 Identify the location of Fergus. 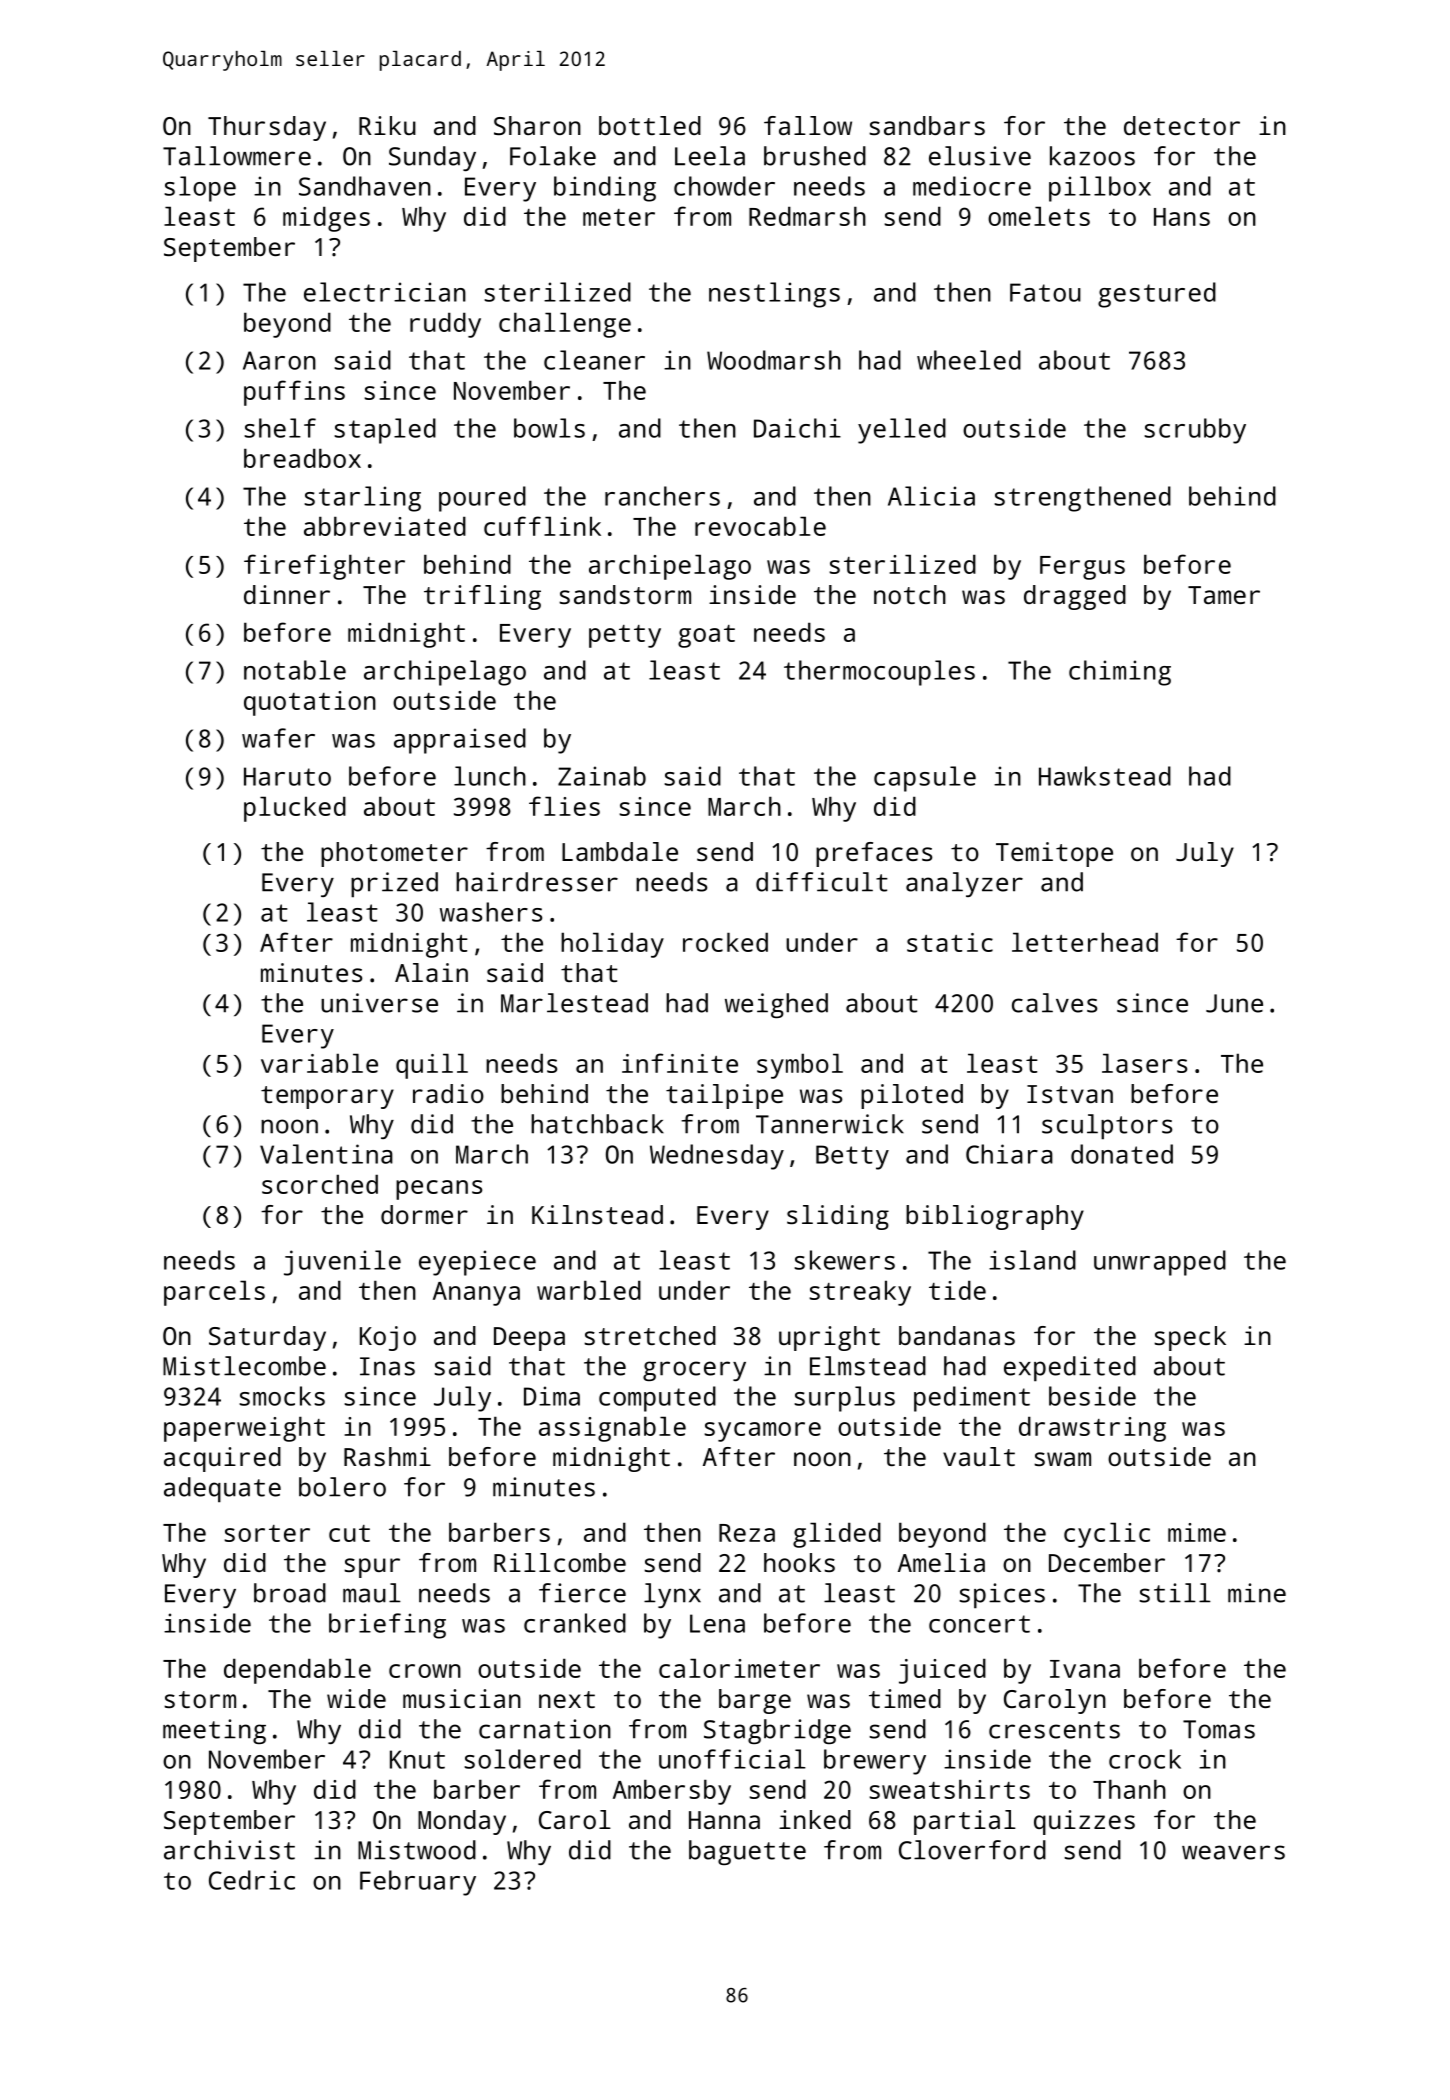
(1082, 568).
